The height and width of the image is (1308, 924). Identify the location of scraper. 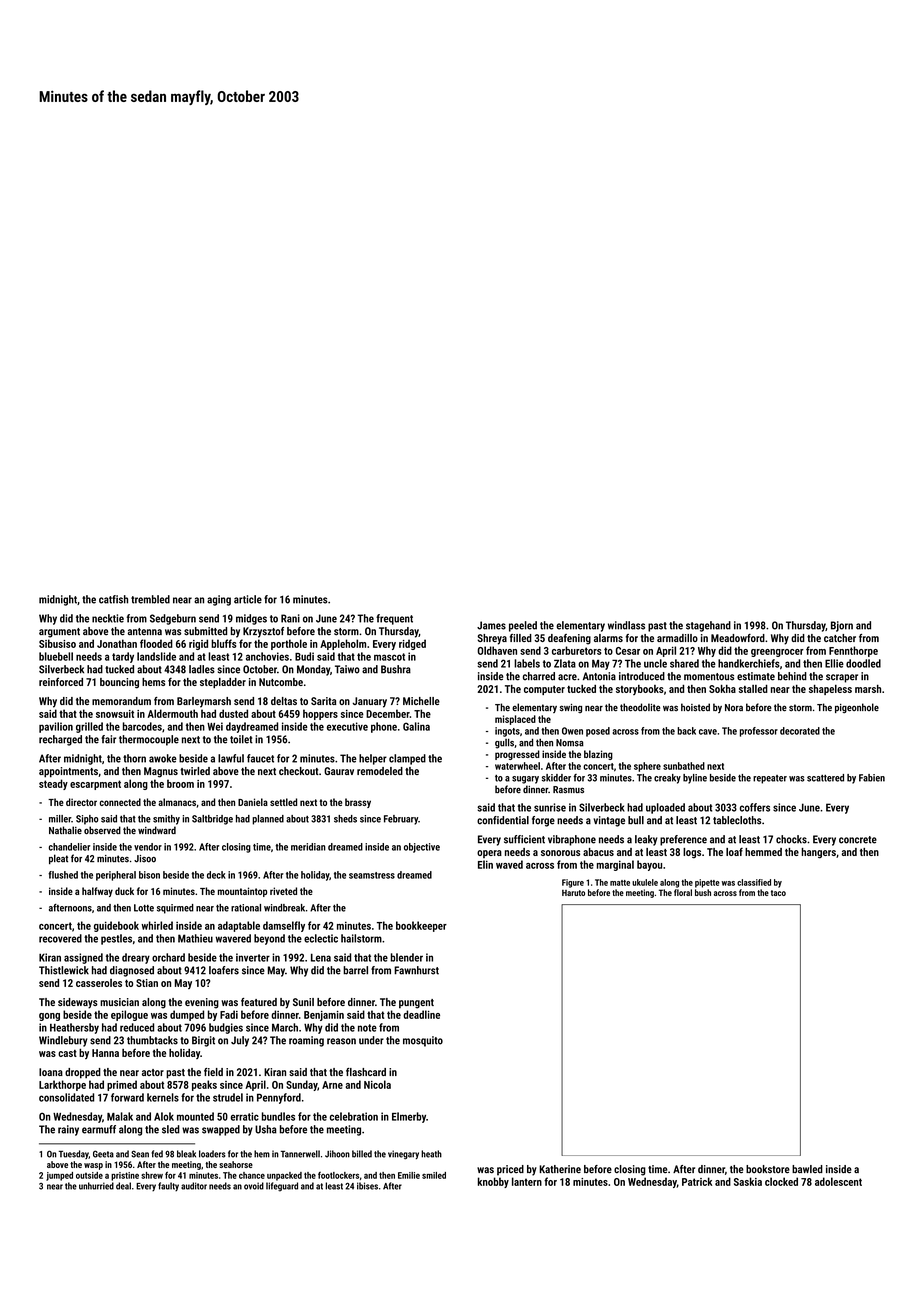
(842, 678).
